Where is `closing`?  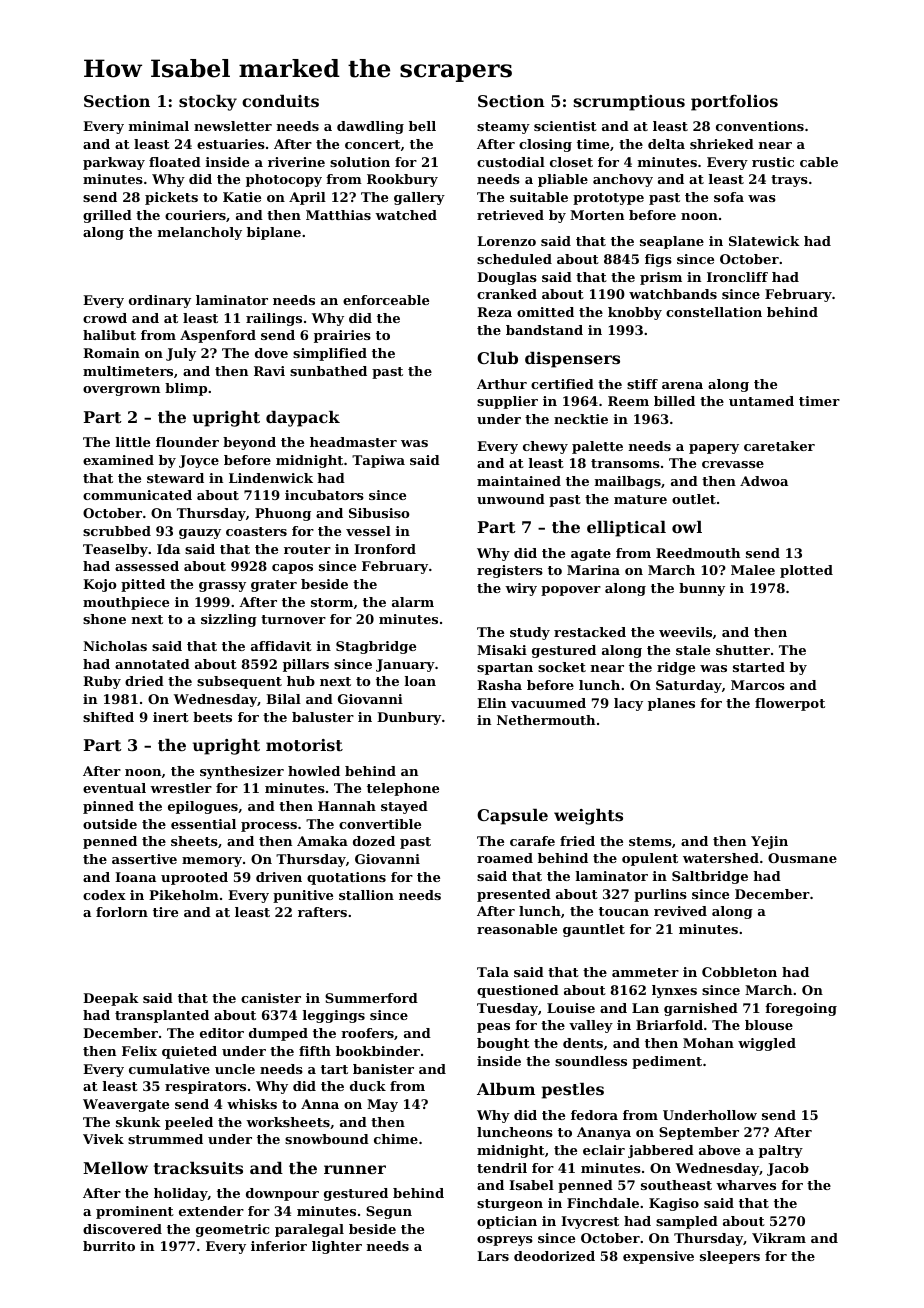
closing is located at coordinates (545, 145).
